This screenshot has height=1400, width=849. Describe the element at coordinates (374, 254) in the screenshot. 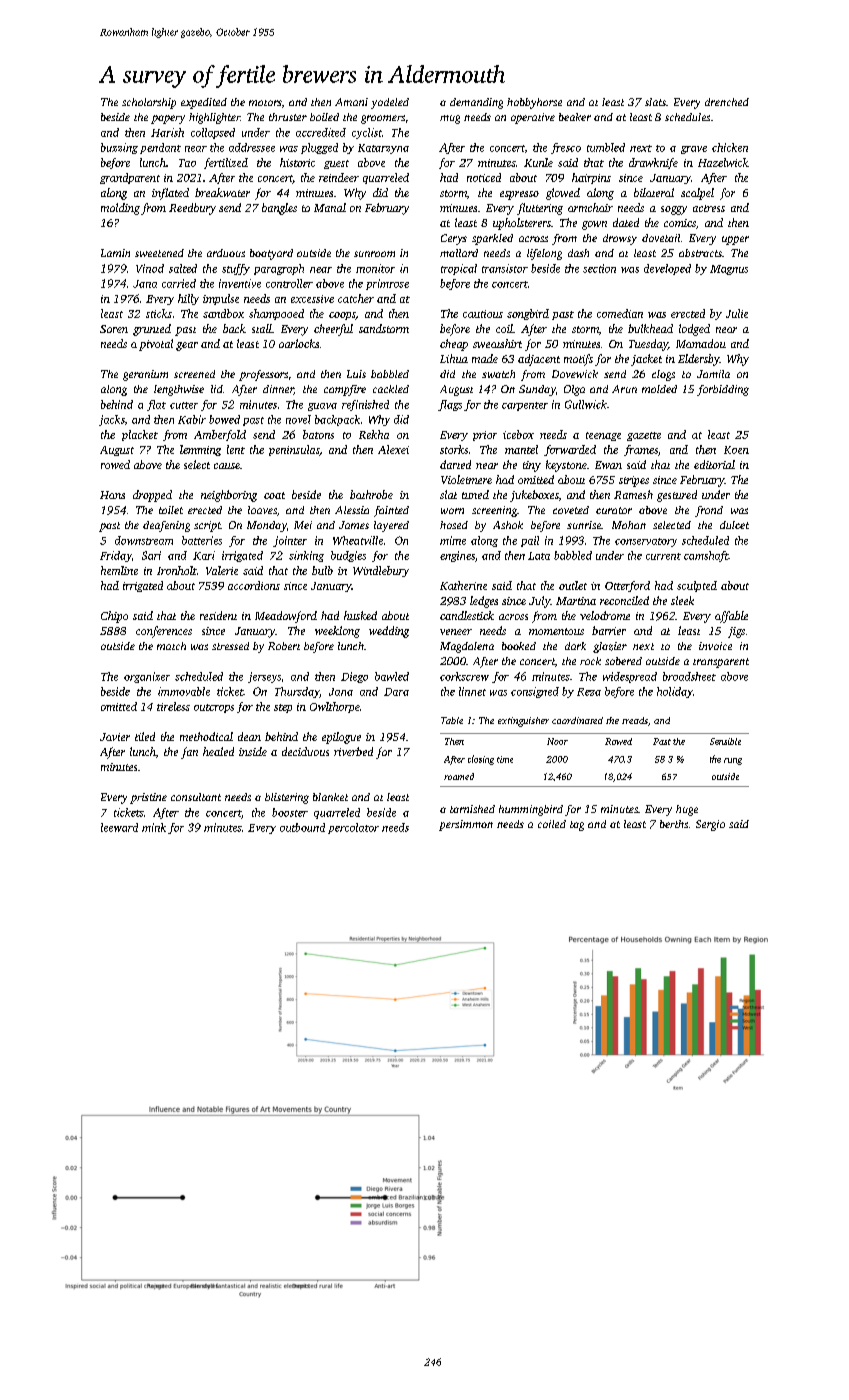

I see `sunroom` at that location.
